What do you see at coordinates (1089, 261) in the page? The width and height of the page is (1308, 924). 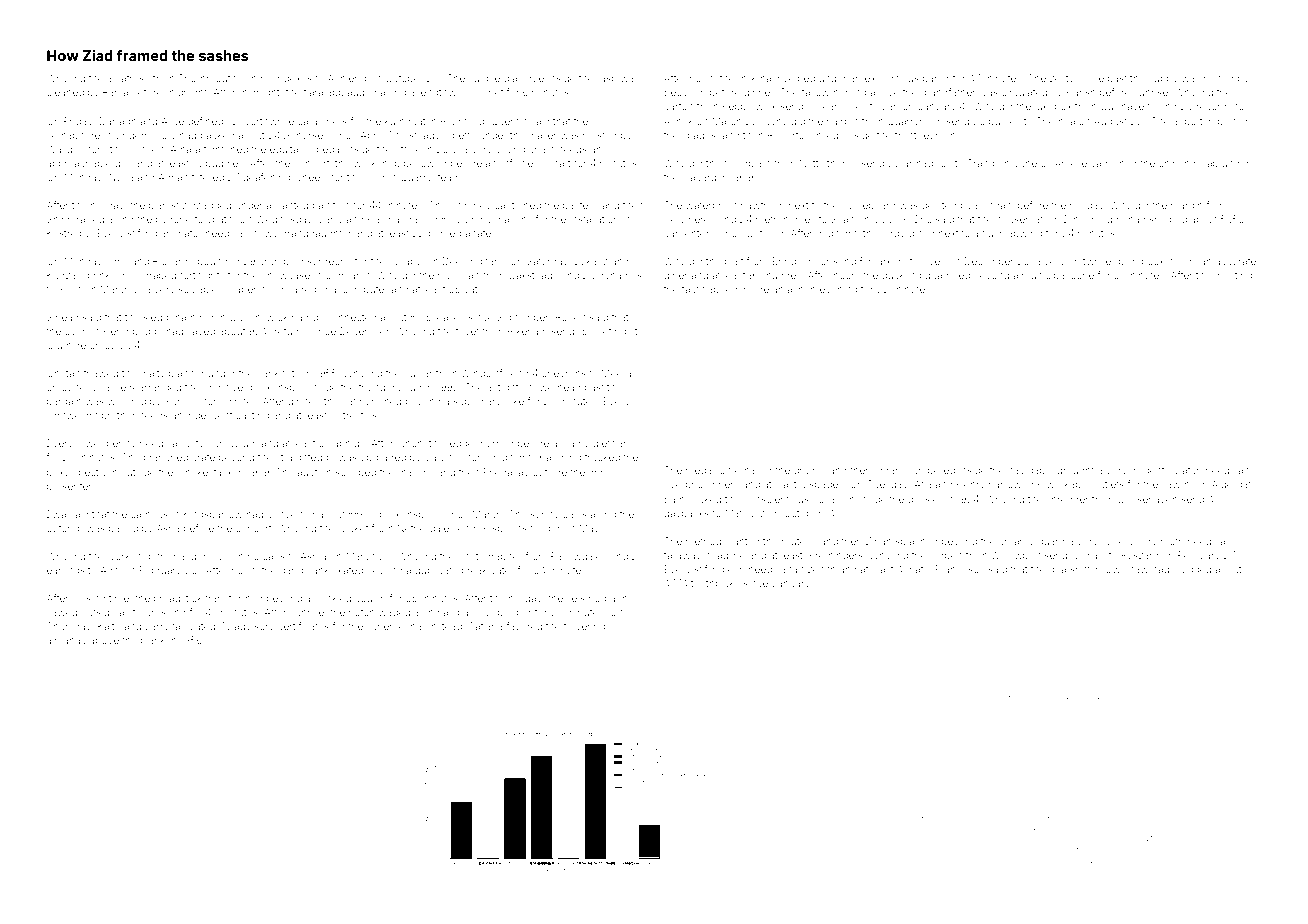 I see `erstwhile` at bounding box center [1089, 261].
